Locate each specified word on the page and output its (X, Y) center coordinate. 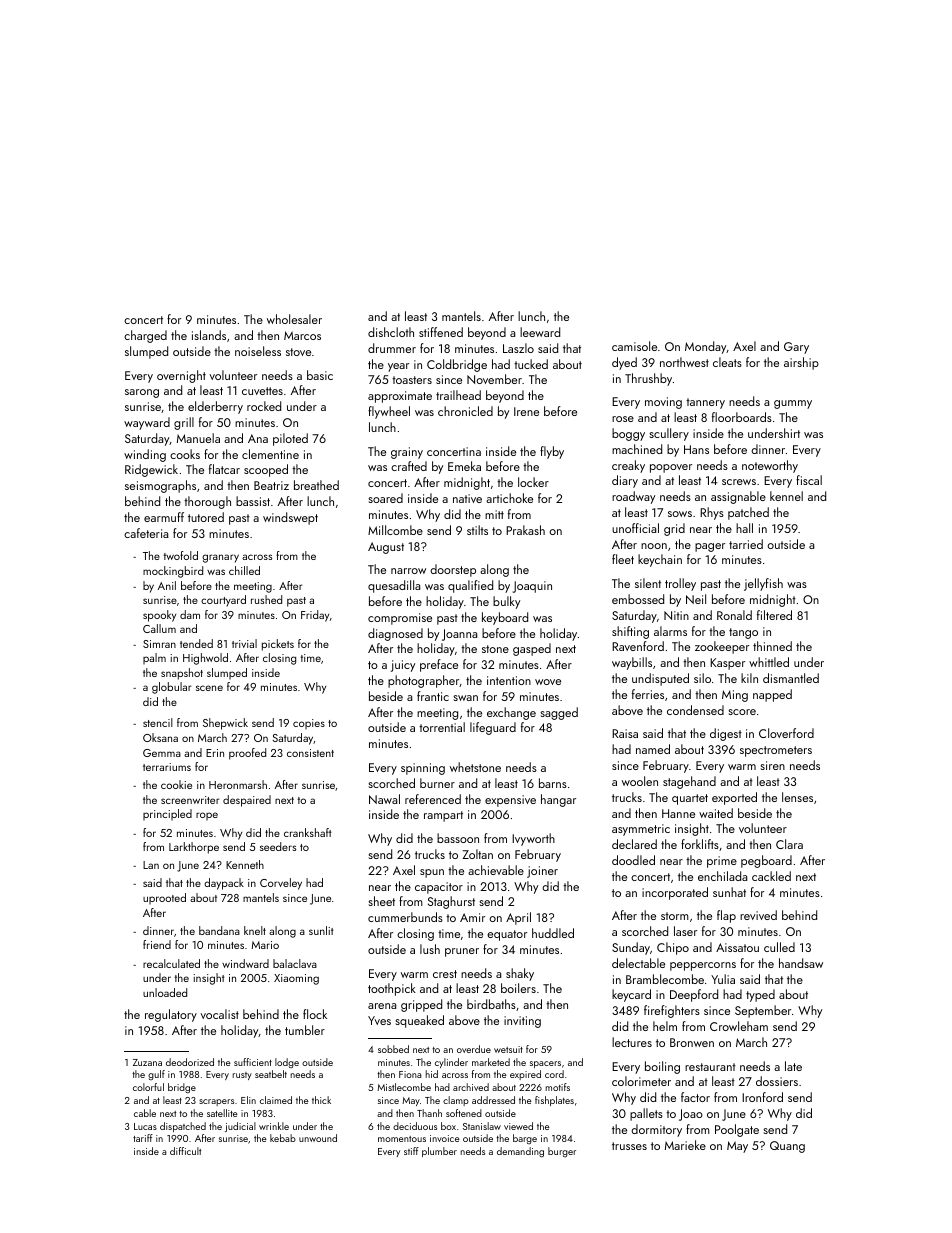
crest (445, 974)
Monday (706, 347)
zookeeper (722, 647)
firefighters (672, 1011)
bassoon (458, 838)
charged (145, 336)
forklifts (700, 844)
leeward (540, 332)
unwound (318, 1138)
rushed (266, 599)
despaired (247, 801)
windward (245, 963)
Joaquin (532, 587)
